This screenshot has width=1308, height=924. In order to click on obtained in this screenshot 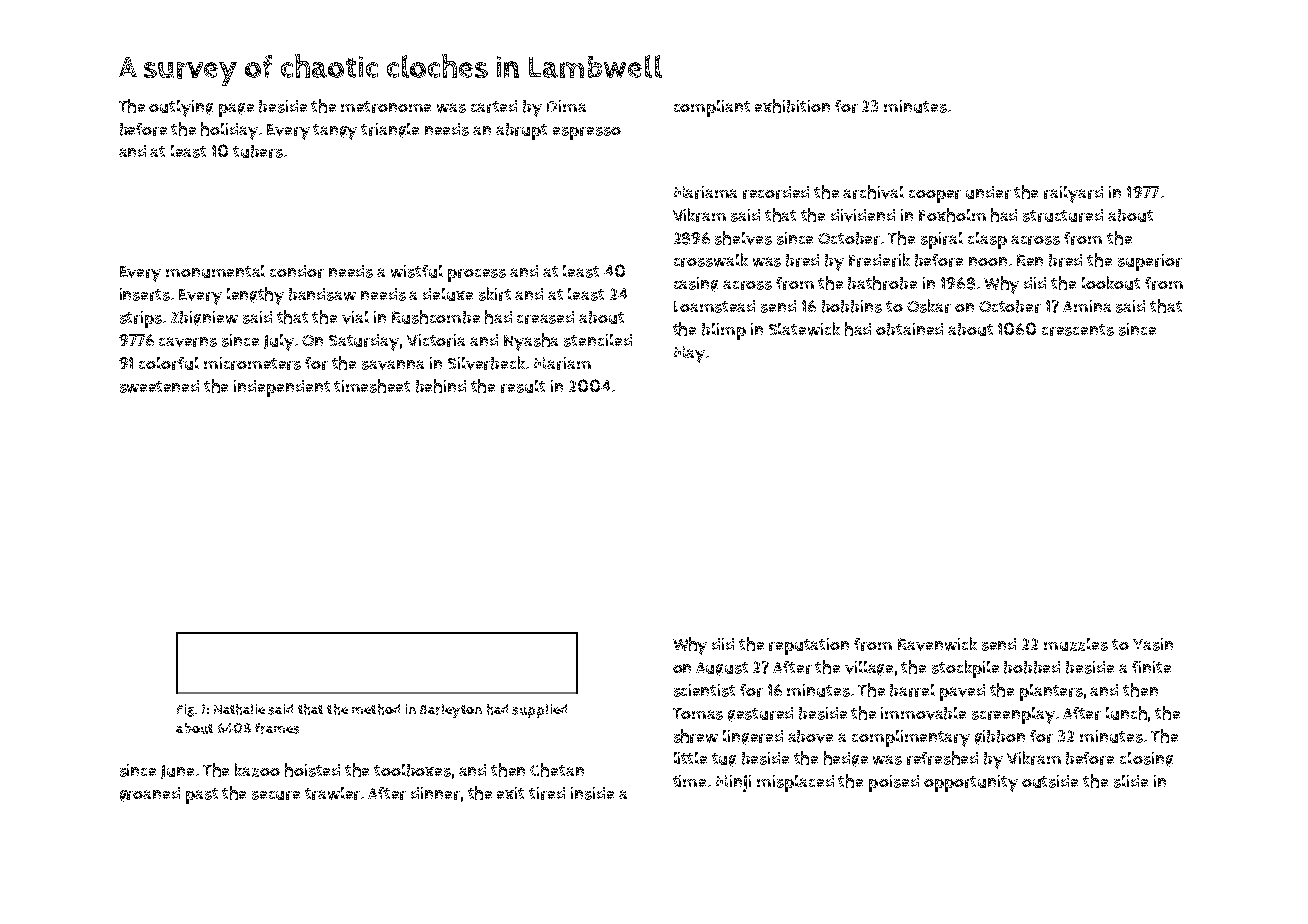, I will do `click(909, 329)`.
